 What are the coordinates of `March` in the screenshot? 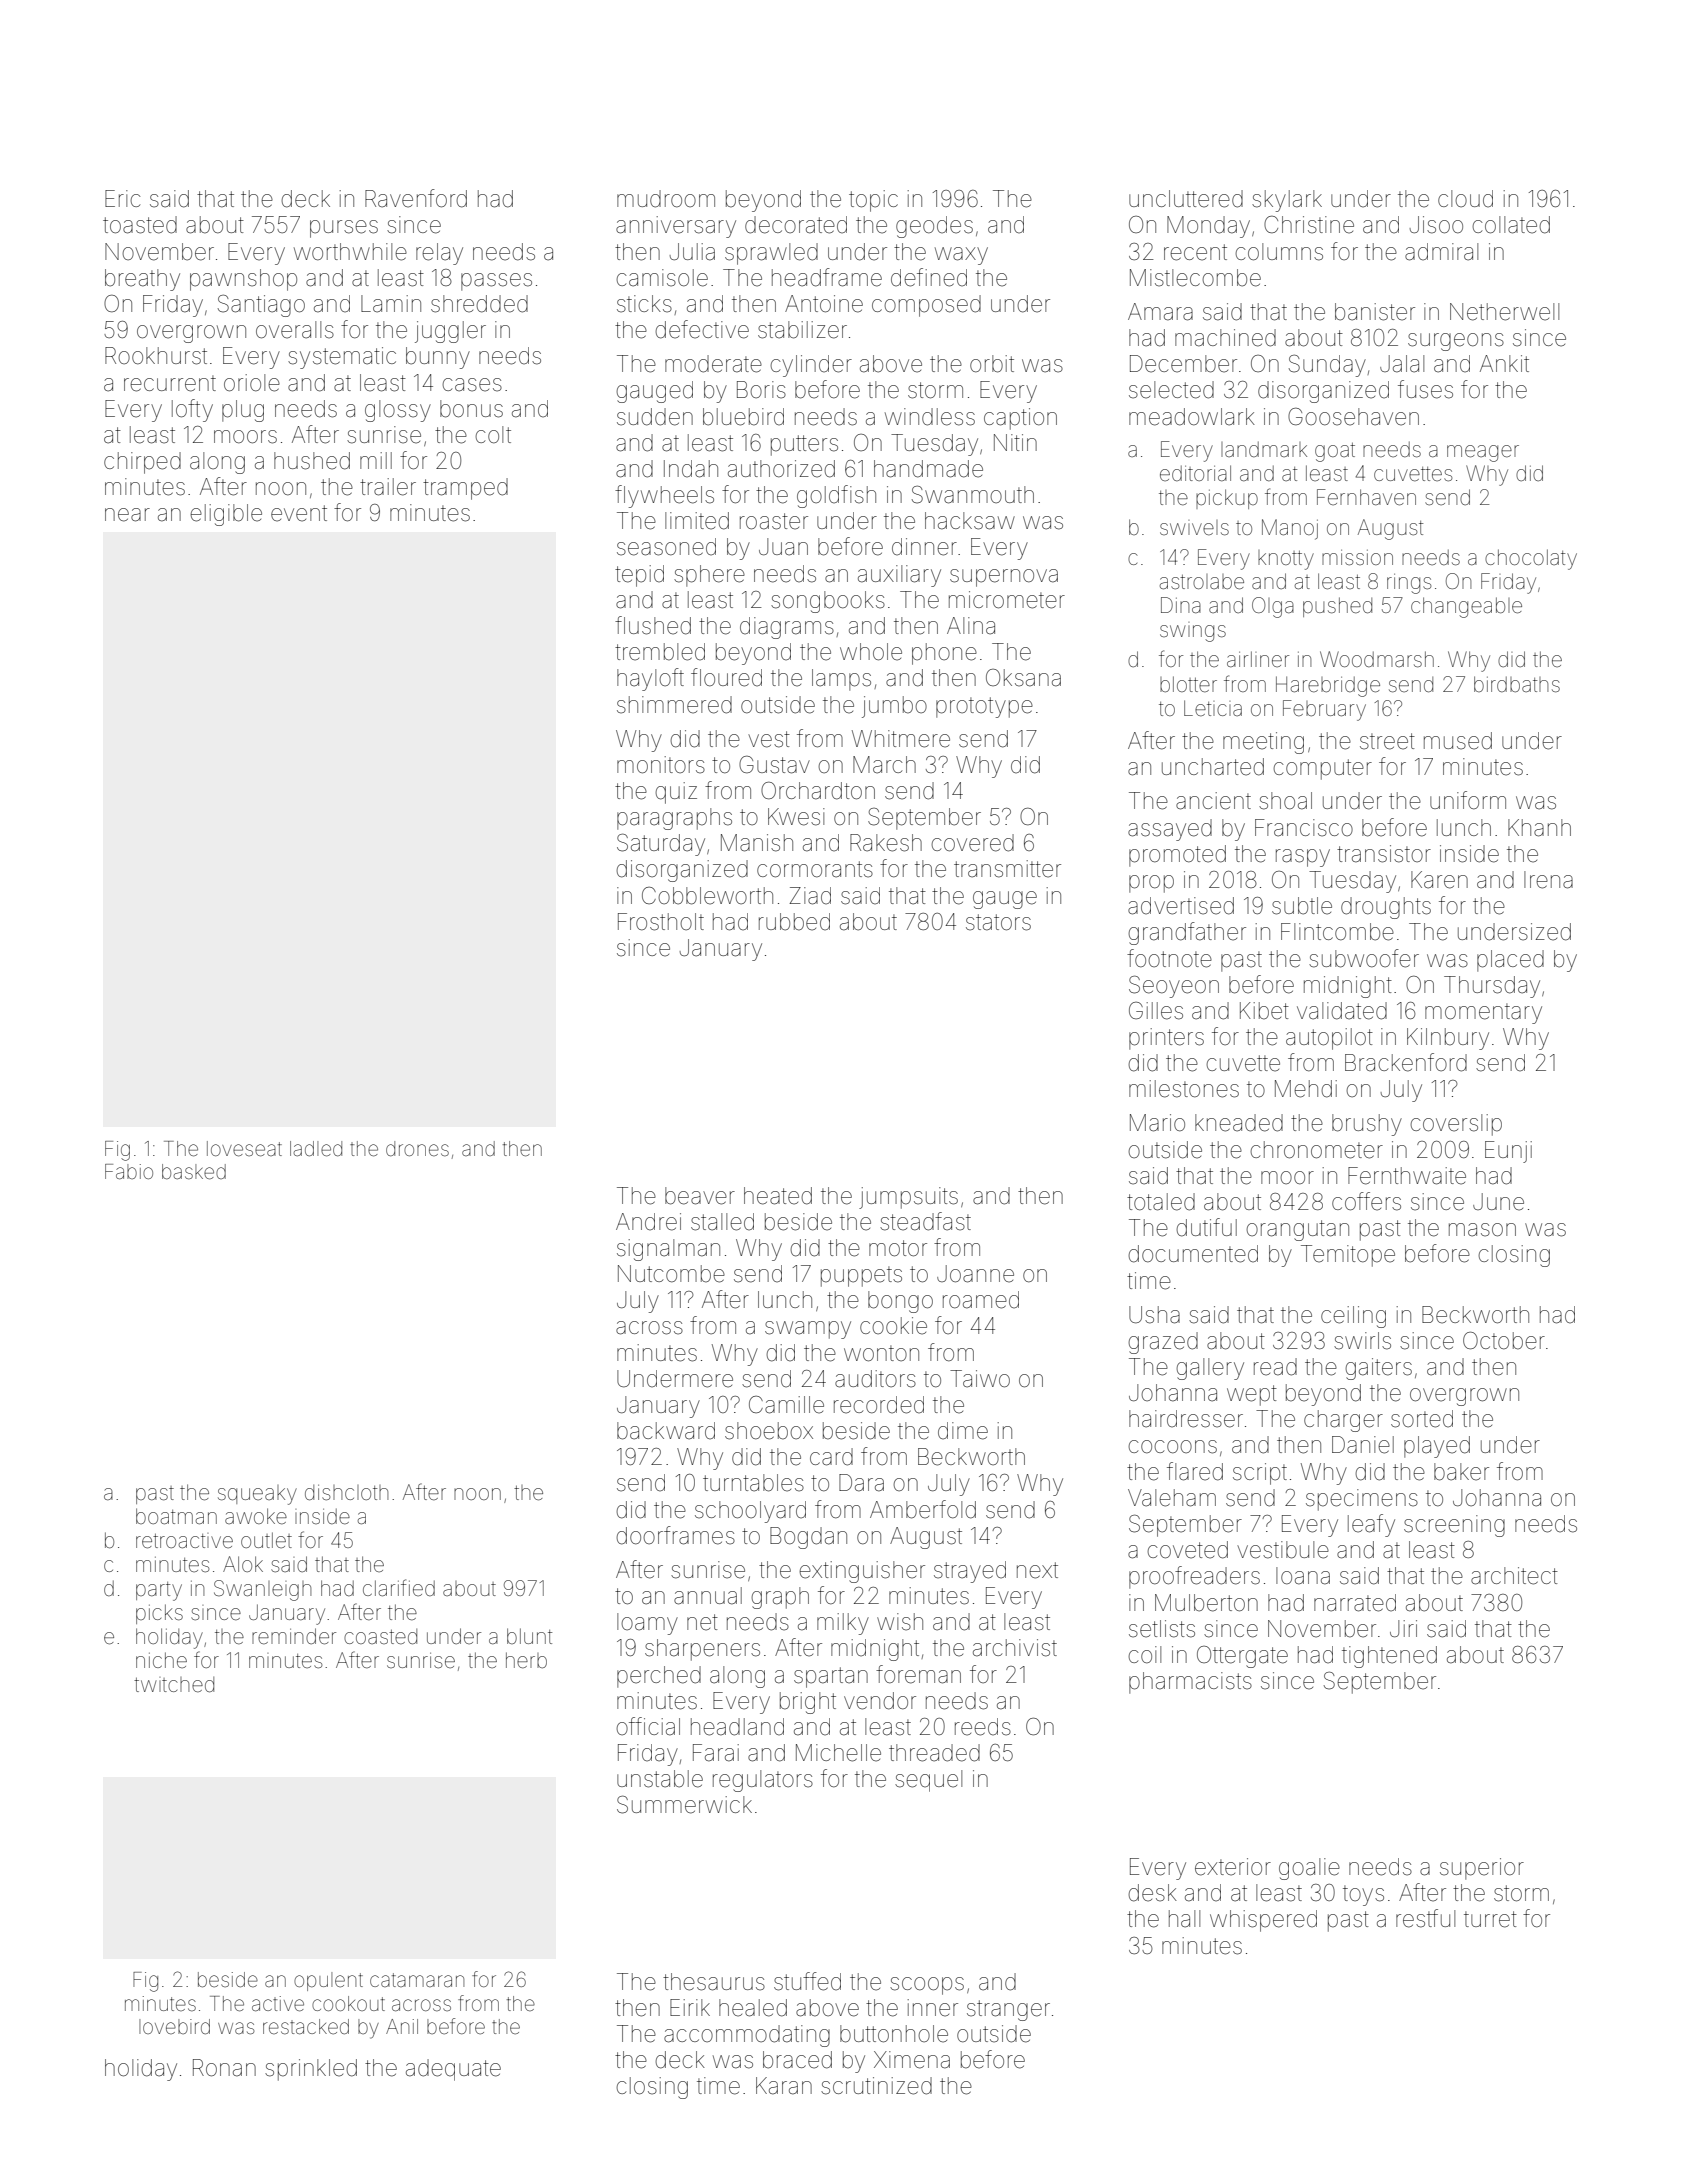 It's located at (884, 765).
